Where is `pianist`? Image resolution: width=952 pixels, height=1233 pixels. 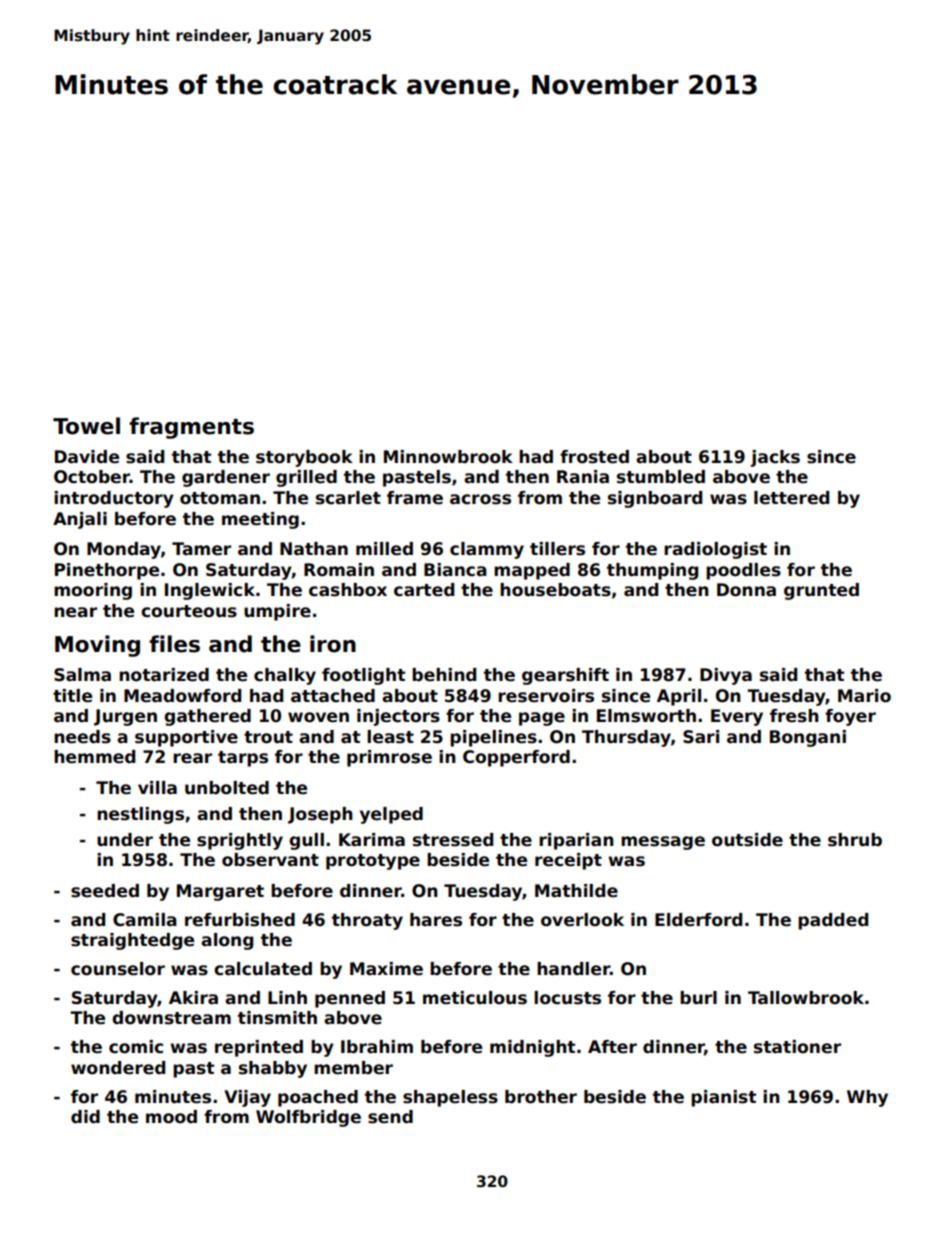
pianist is located at coordinates (723, 1098).
